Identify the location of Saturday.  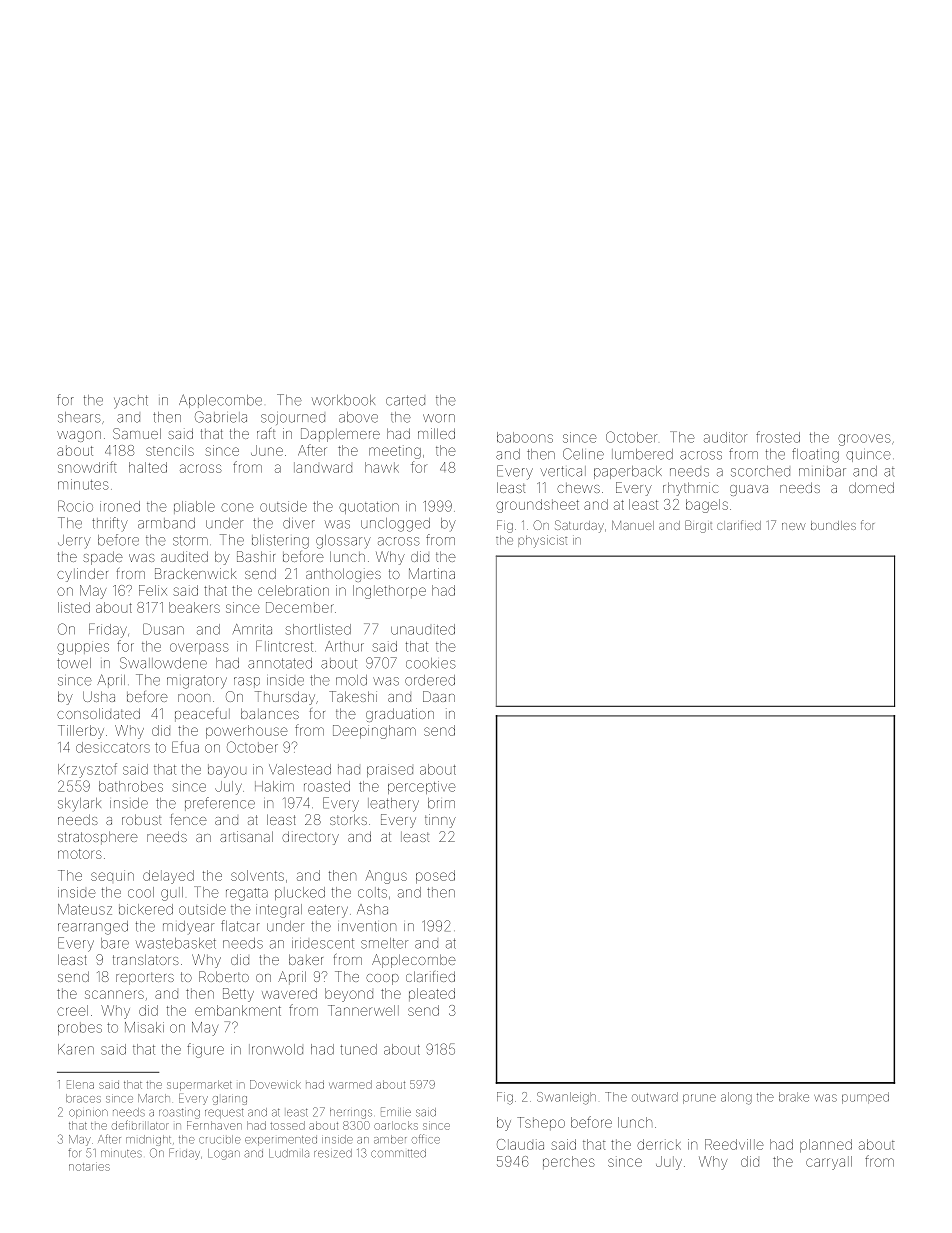
(579, 526).
